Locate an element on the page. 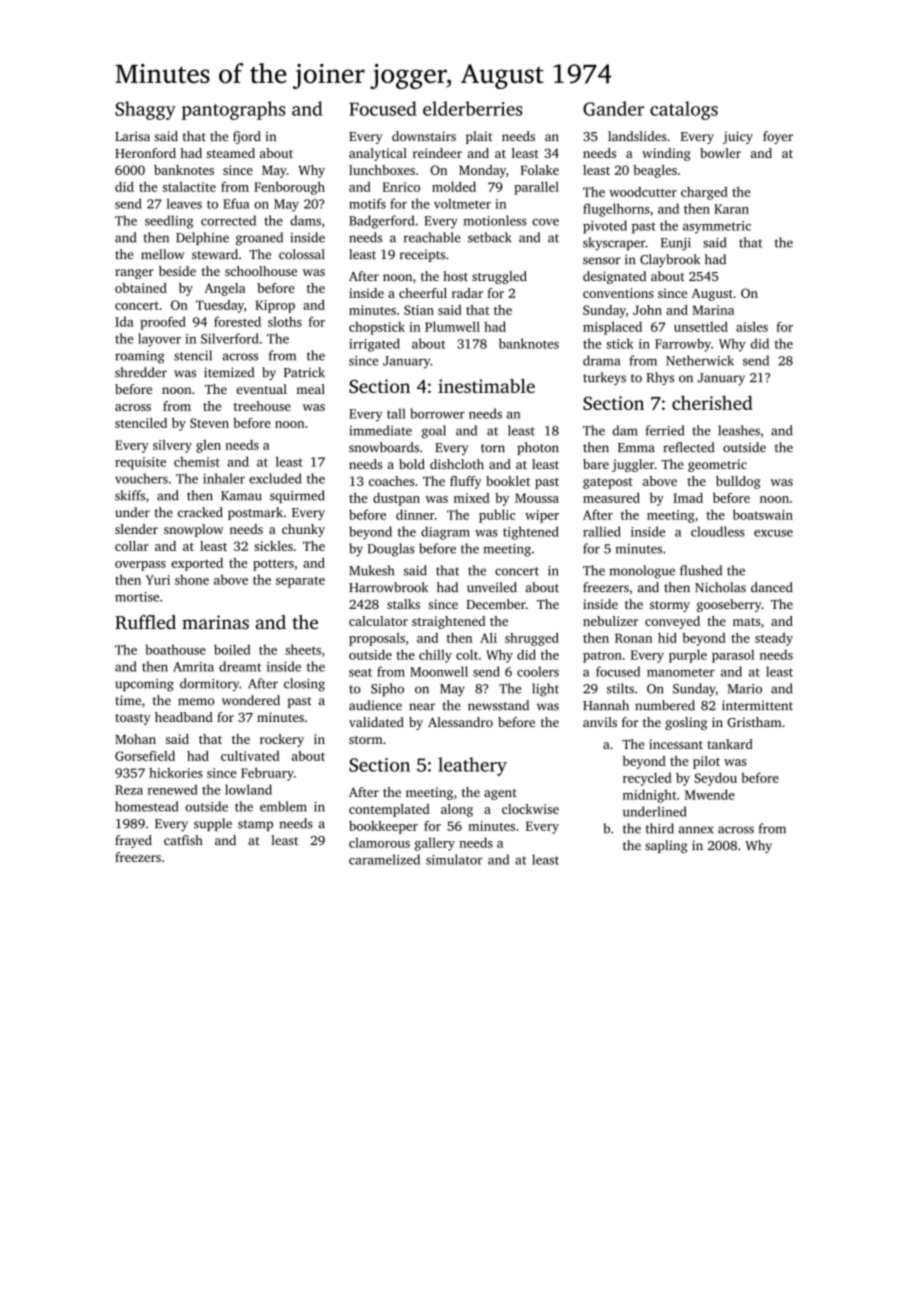  simulator is located at coordinates (454, 859).
